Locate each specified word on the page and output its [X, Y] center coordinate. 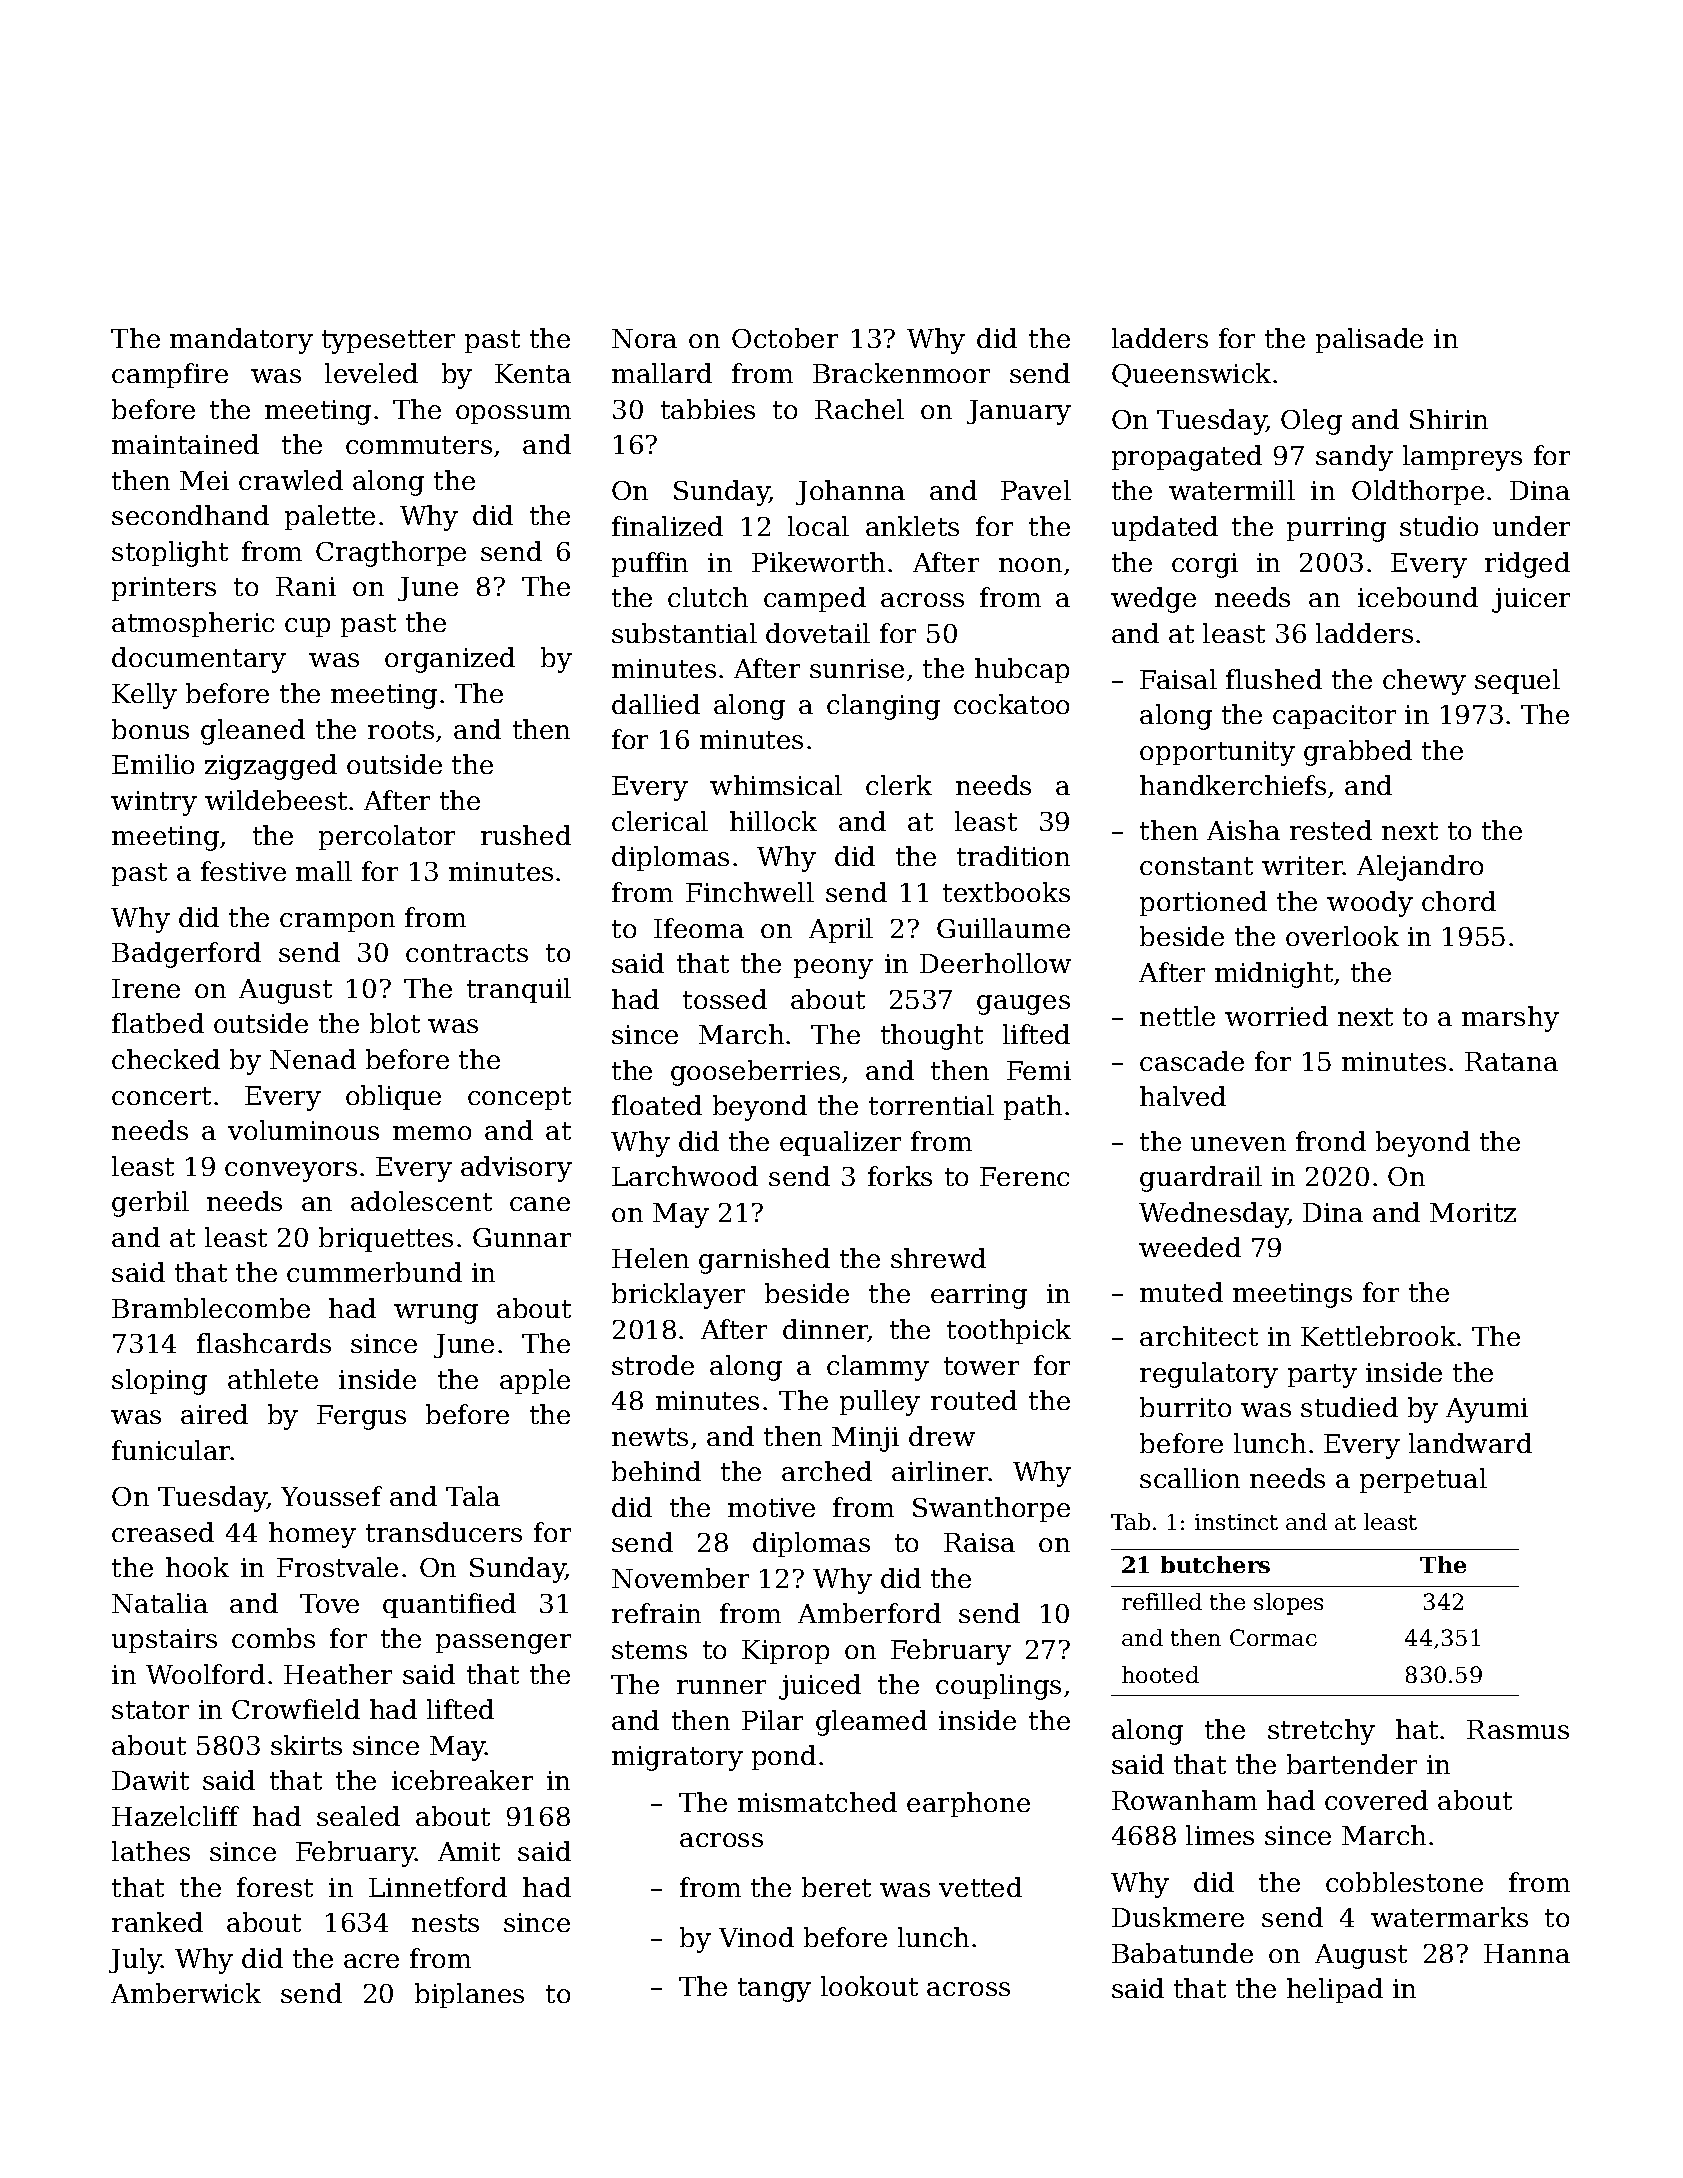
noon [1030, 565]
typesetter [388, 342]
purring [1336, 529]
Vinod [756, 1937]
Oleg [1311, 422]
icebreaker [462, 1780]
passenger [503, 1644]
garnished [764, 1261]
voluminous [303, 1130]
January [1019, 412]
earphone [968, 1804]
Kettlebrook [1378, 1336]
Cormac [1273, 1637]
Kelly [144, 696]
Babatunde [1182, 1953]
